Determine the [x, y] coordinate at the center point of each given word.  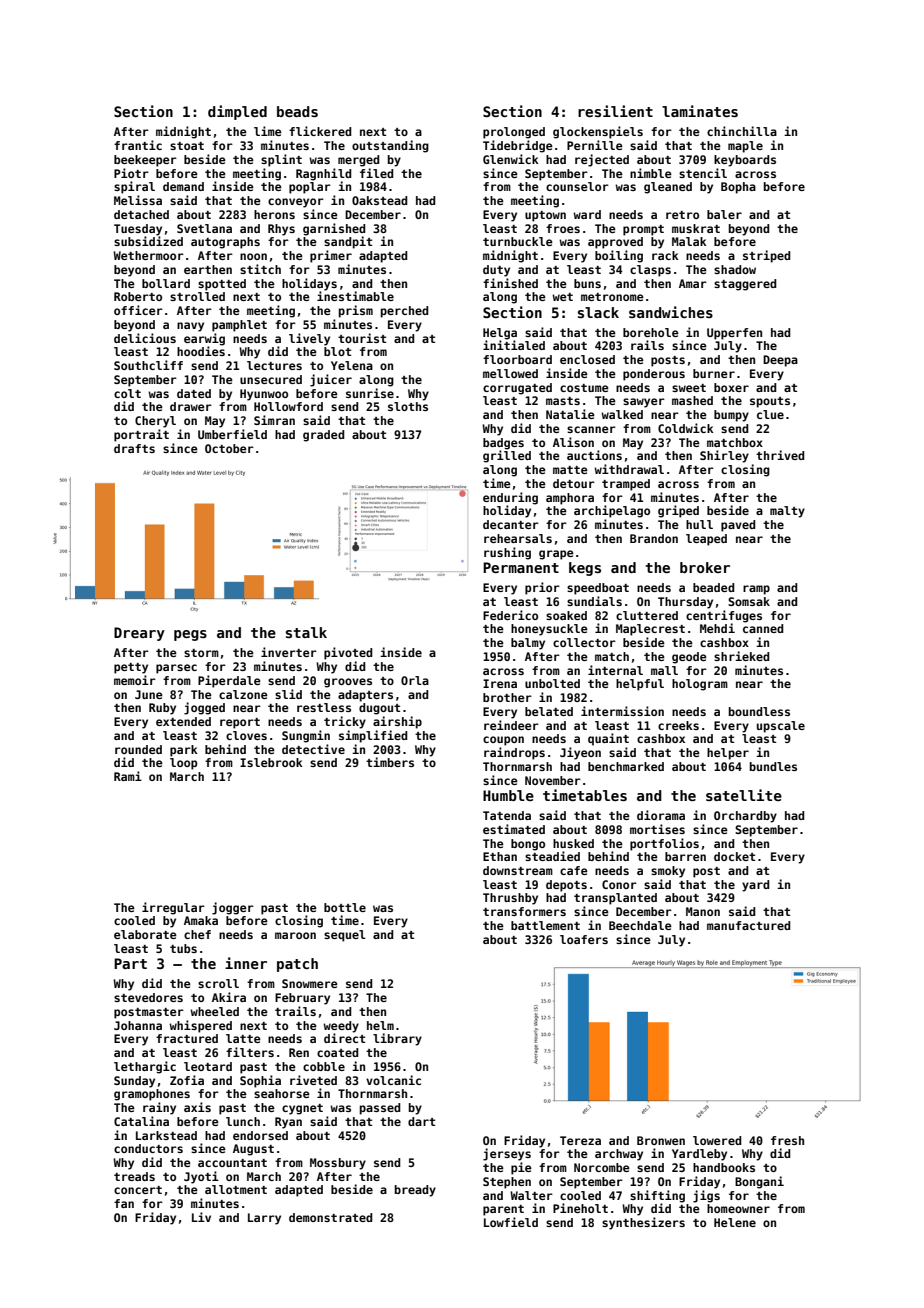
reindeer [511, 725]
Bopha [738, 188]
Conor [619, 884]
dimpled [237, 112]
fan [124, 1203]
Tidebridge [518, 146]
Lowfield [511, 1222]
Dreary [139, 634]
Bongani [759, 1182]
